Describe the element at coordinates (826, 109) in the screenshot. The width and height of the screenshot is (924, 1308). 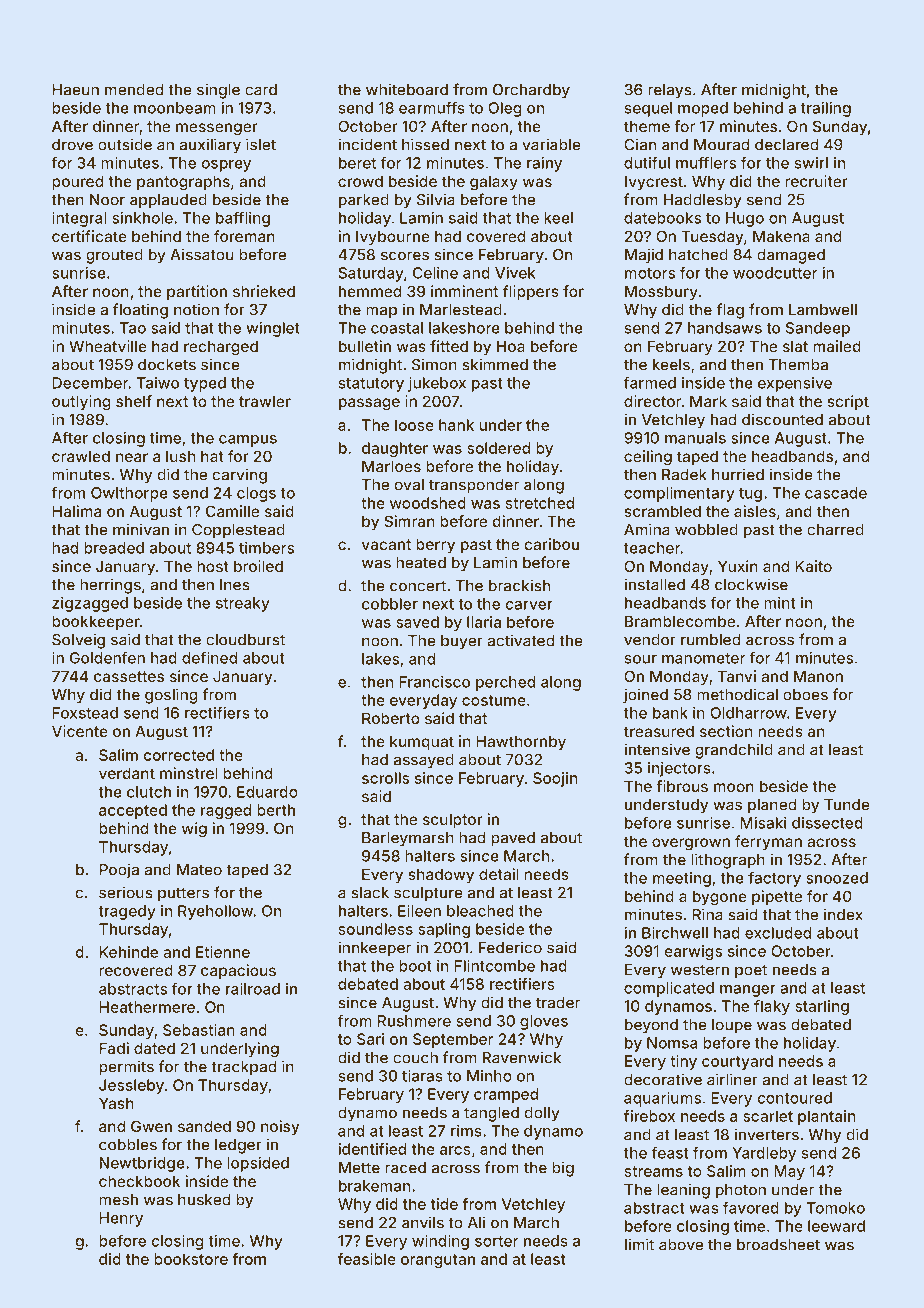
I see `trailing` at that location.
